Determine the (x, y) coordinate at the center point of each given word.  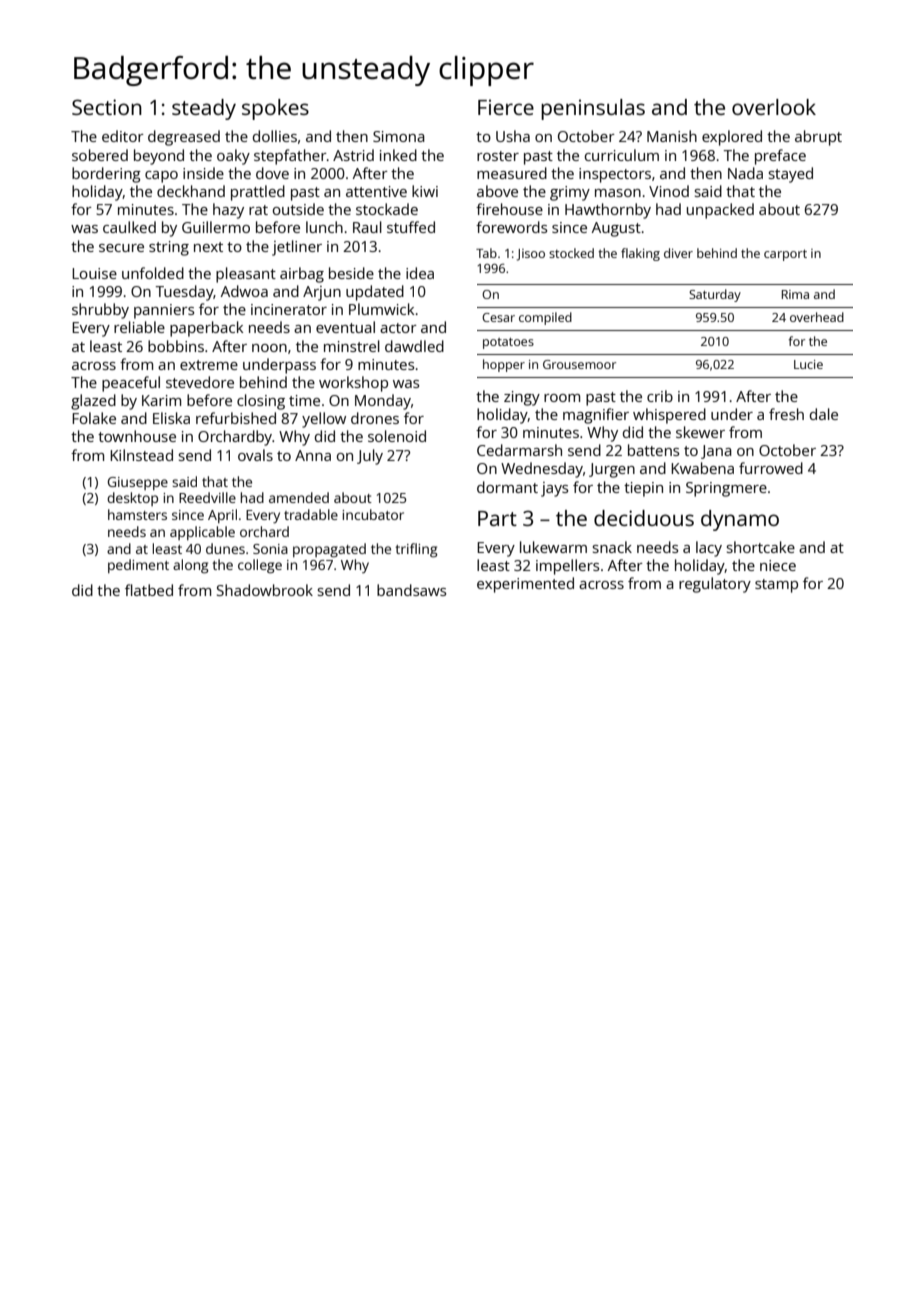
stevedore (200, 382)
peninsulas (593, 109)
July (370, 457)
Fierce (506, 107)
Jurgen (612, 470)
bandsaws (411, 590)
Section (107, 107)
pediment (138, 566)
